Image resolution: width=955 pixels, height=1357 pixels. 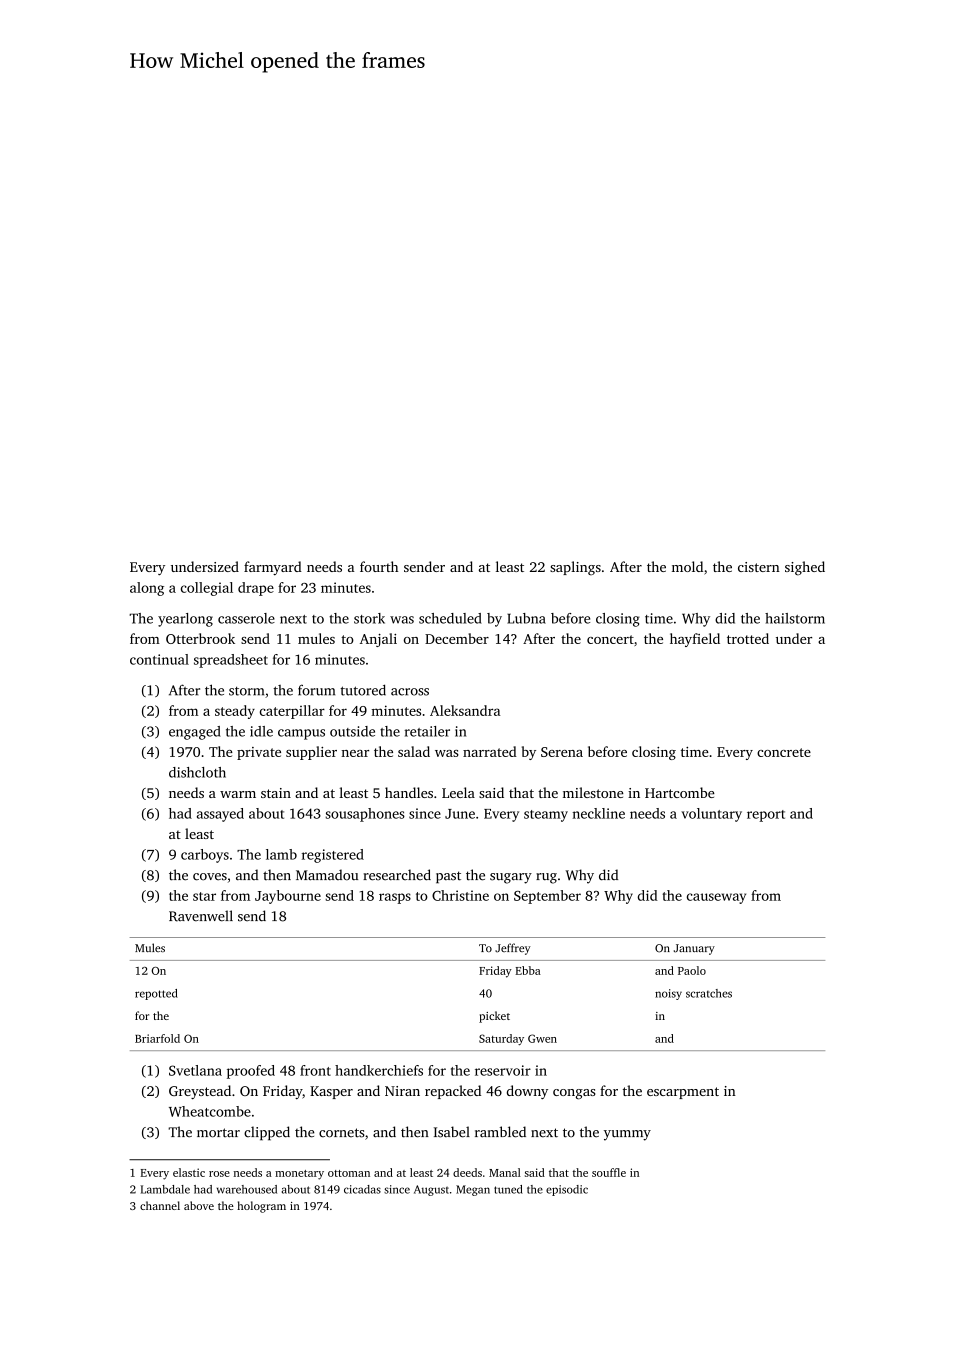 What do you see at coordinates (210, 877) in the document?
I see `coves` at bounding box center [210, 877].
